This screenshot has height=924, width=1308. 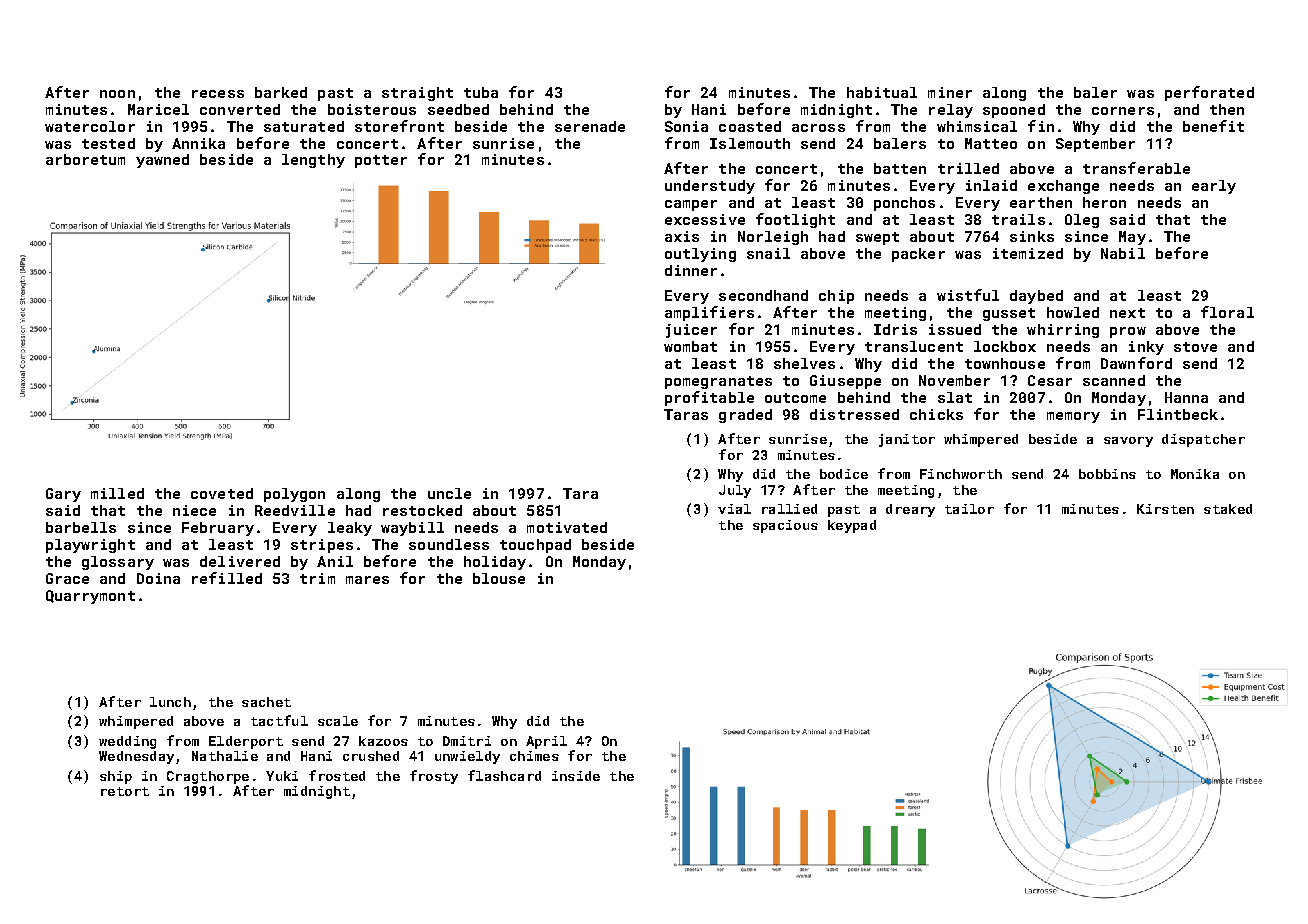 What do you see at coordinates (1209, 93) in the screenshot?
I see `perforated` at bounding box center [1209, 93].
